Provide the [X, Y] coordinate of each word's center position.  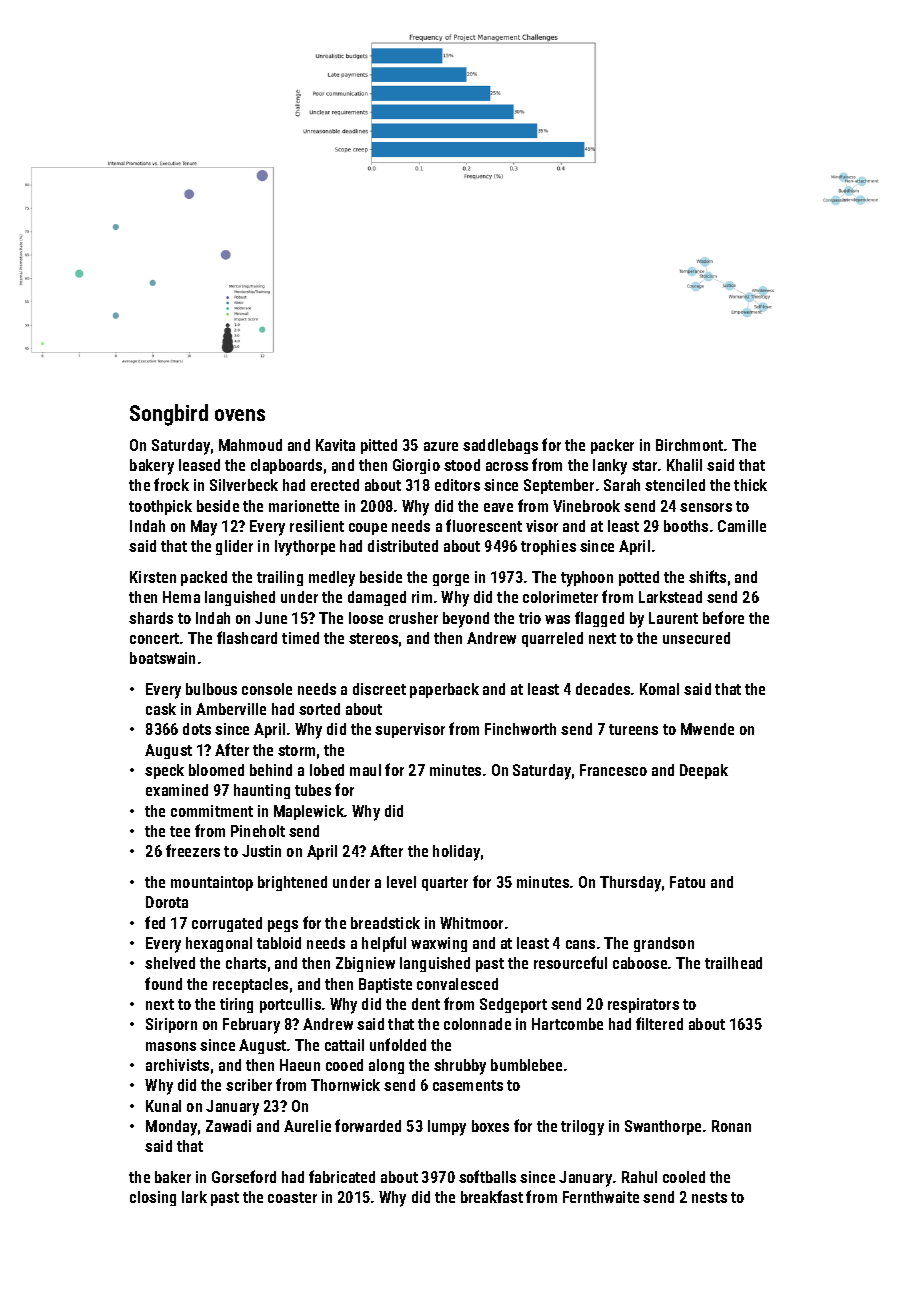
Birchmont [689, 445]
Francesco [613, 770]
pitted [379, 446]
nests [709, 1197]
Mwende [707, 729]
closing [153, 1198]
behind [271, 770]
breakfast [492, 1196]
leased [199, 465]
